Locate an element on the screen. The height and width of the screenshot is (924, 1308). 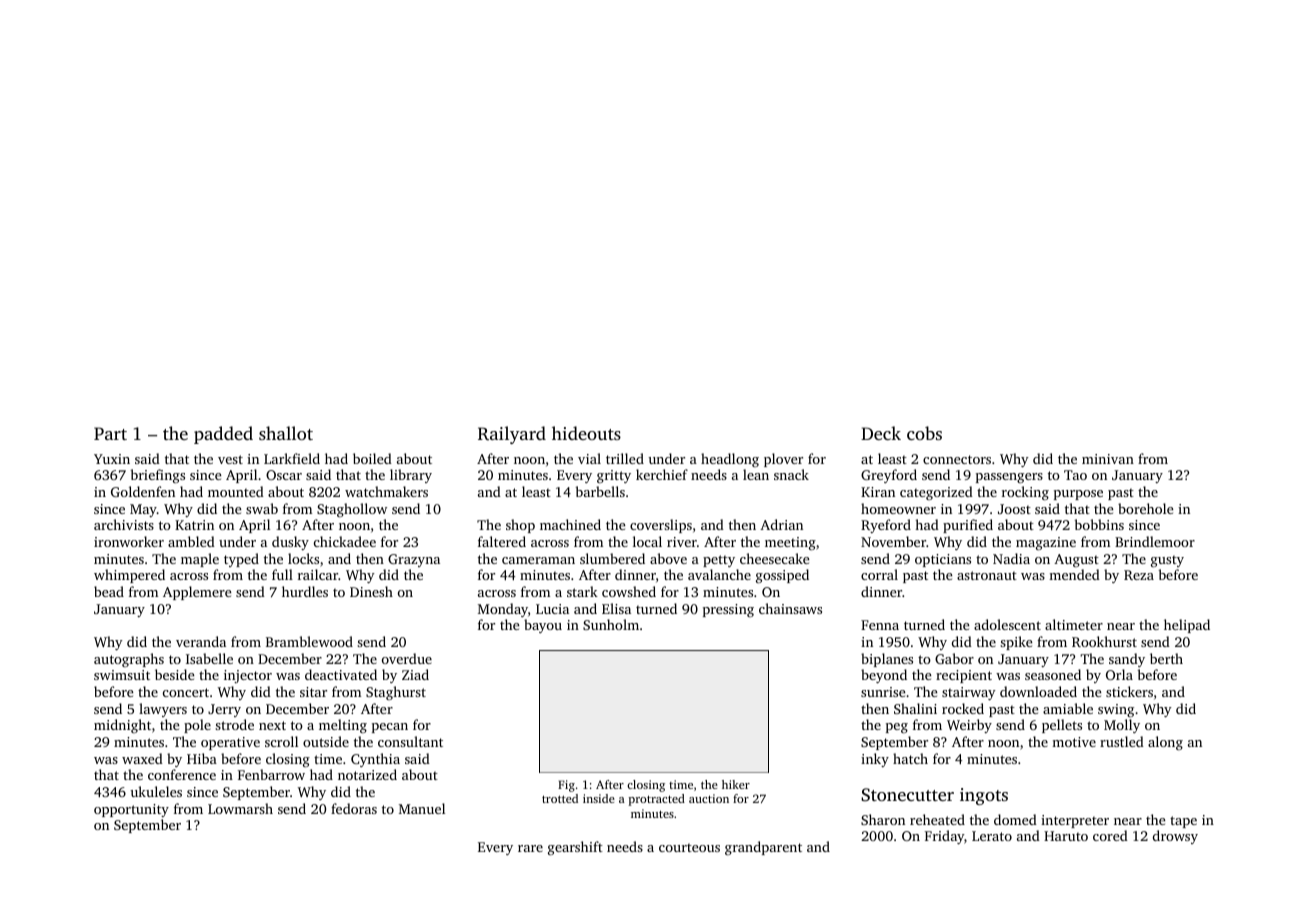
Applemere is located at coordinates (197, 593).
